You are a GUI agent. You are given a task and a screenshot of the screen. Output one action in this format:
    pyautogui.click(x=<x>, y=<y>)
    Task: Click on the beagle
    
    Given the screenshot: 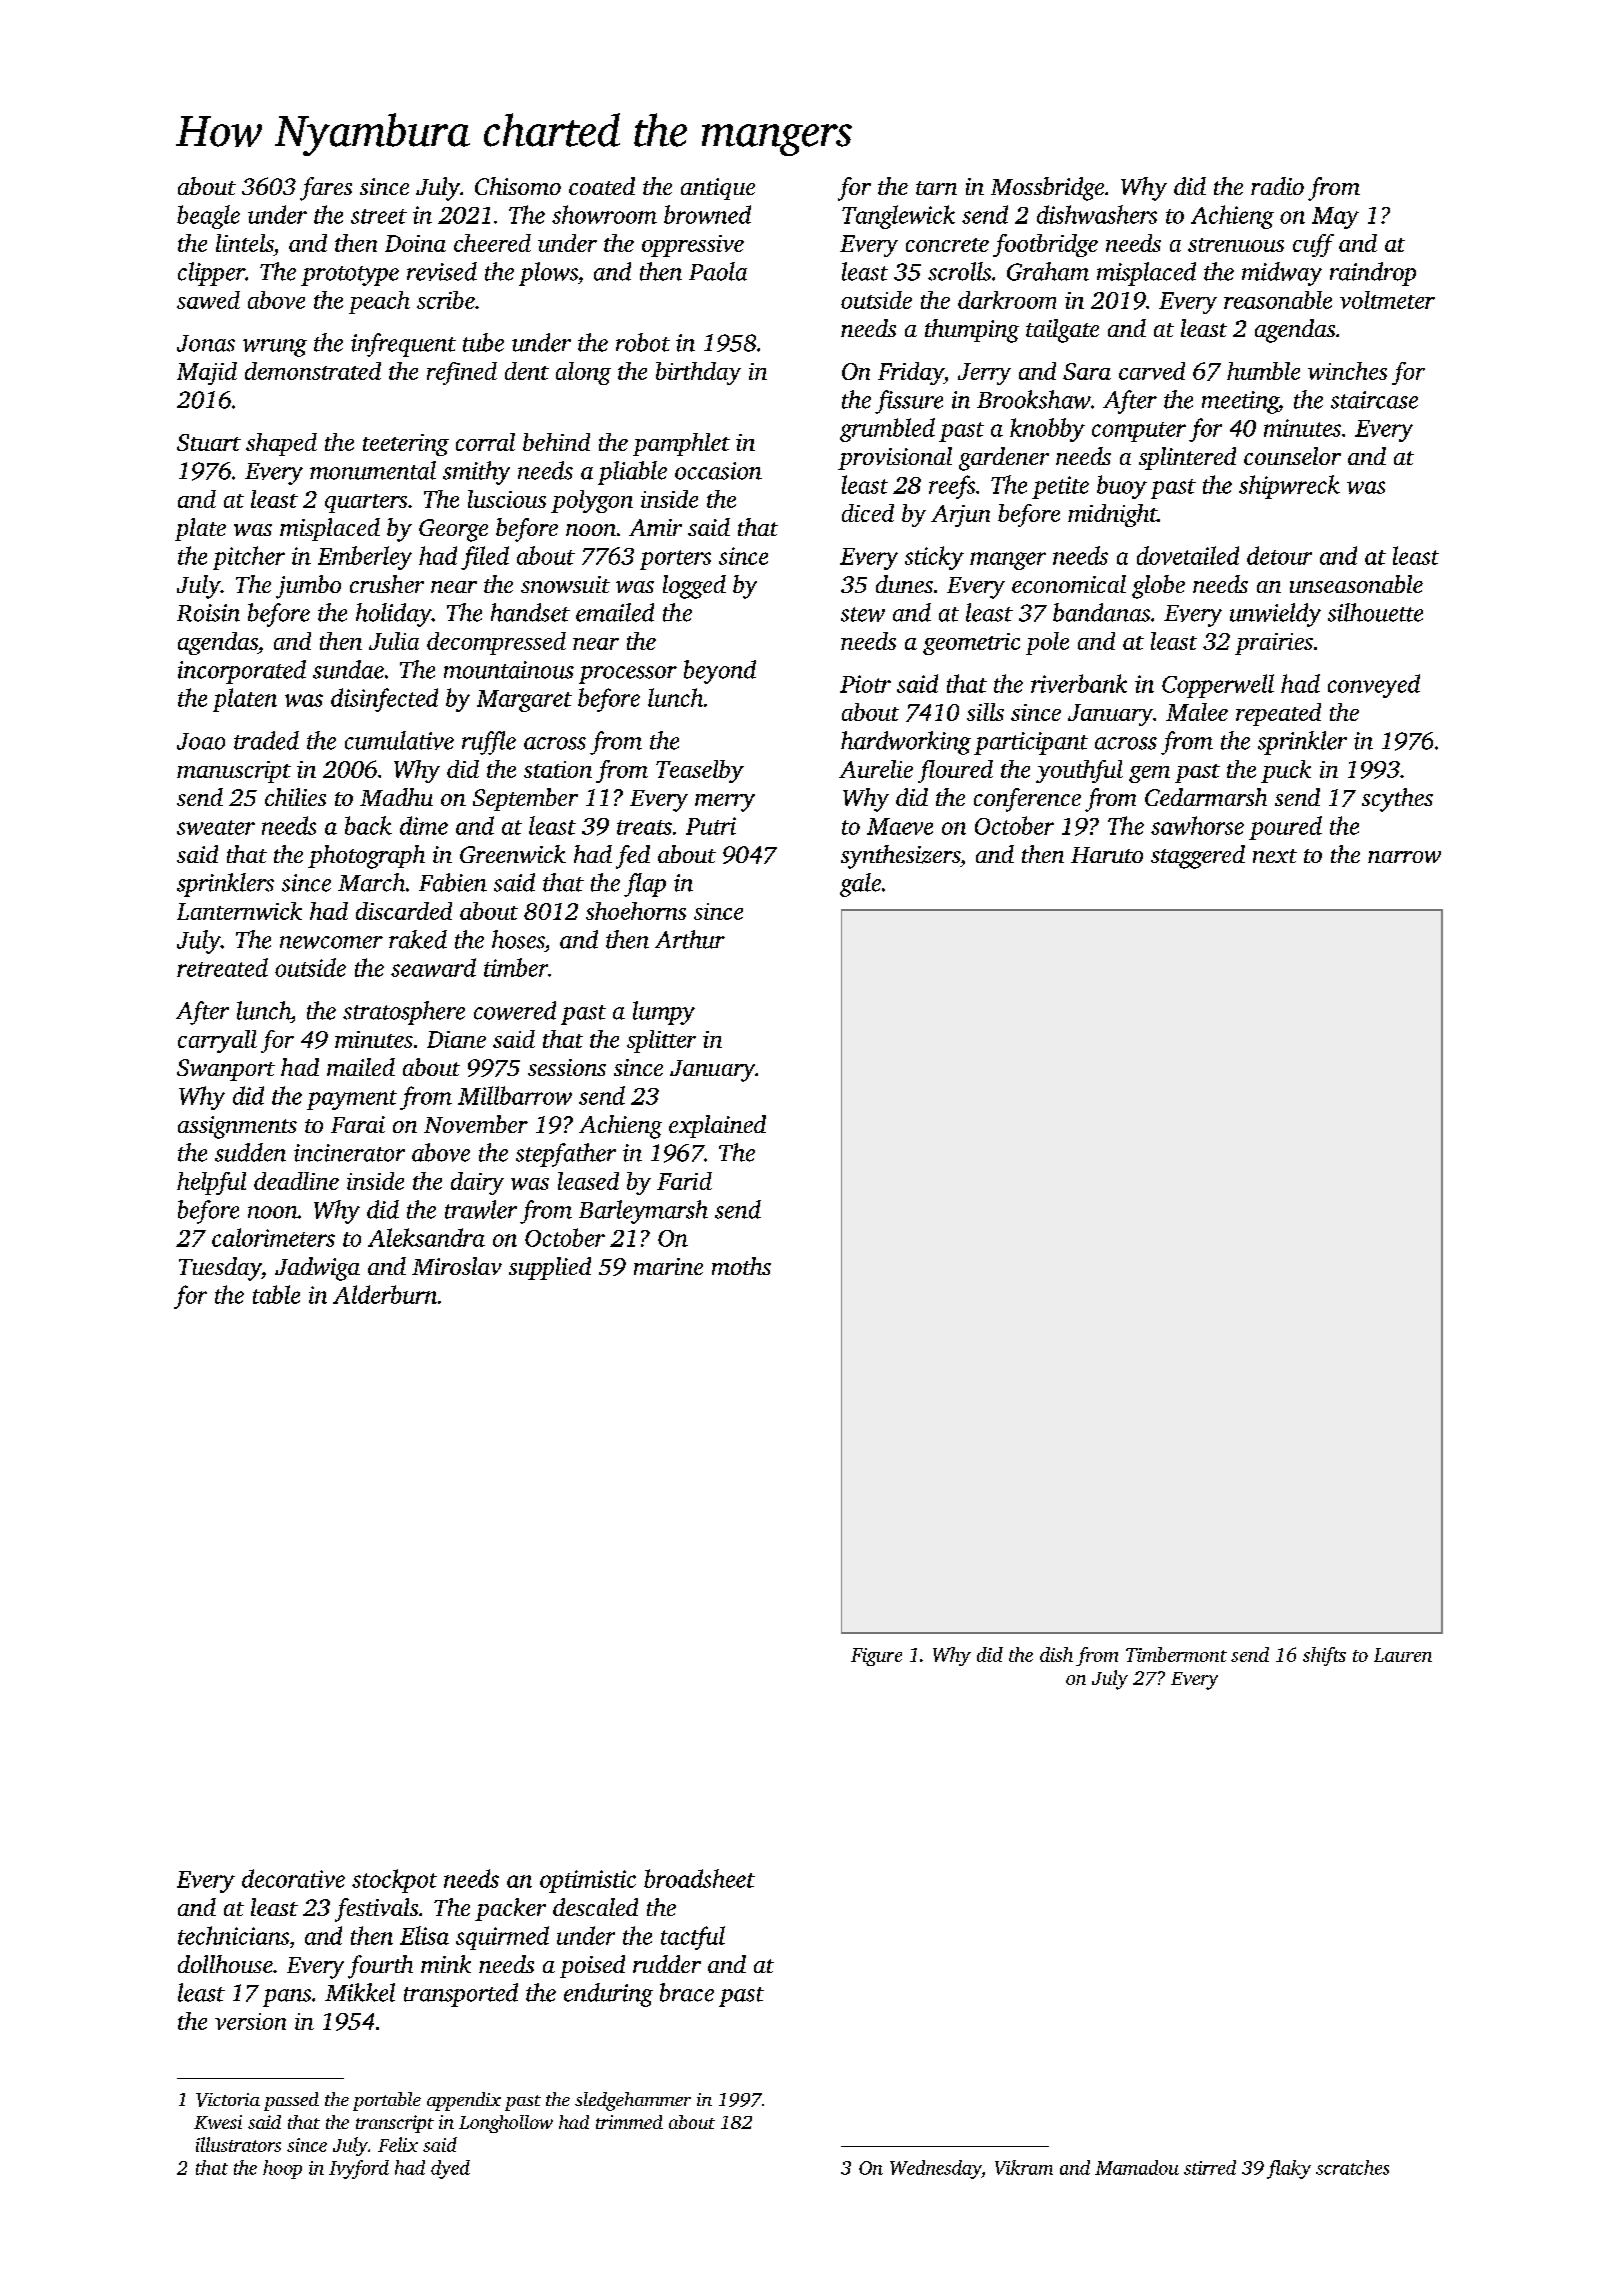 What is the action you would take?
    pyautogui.click(x=208, y=217)
